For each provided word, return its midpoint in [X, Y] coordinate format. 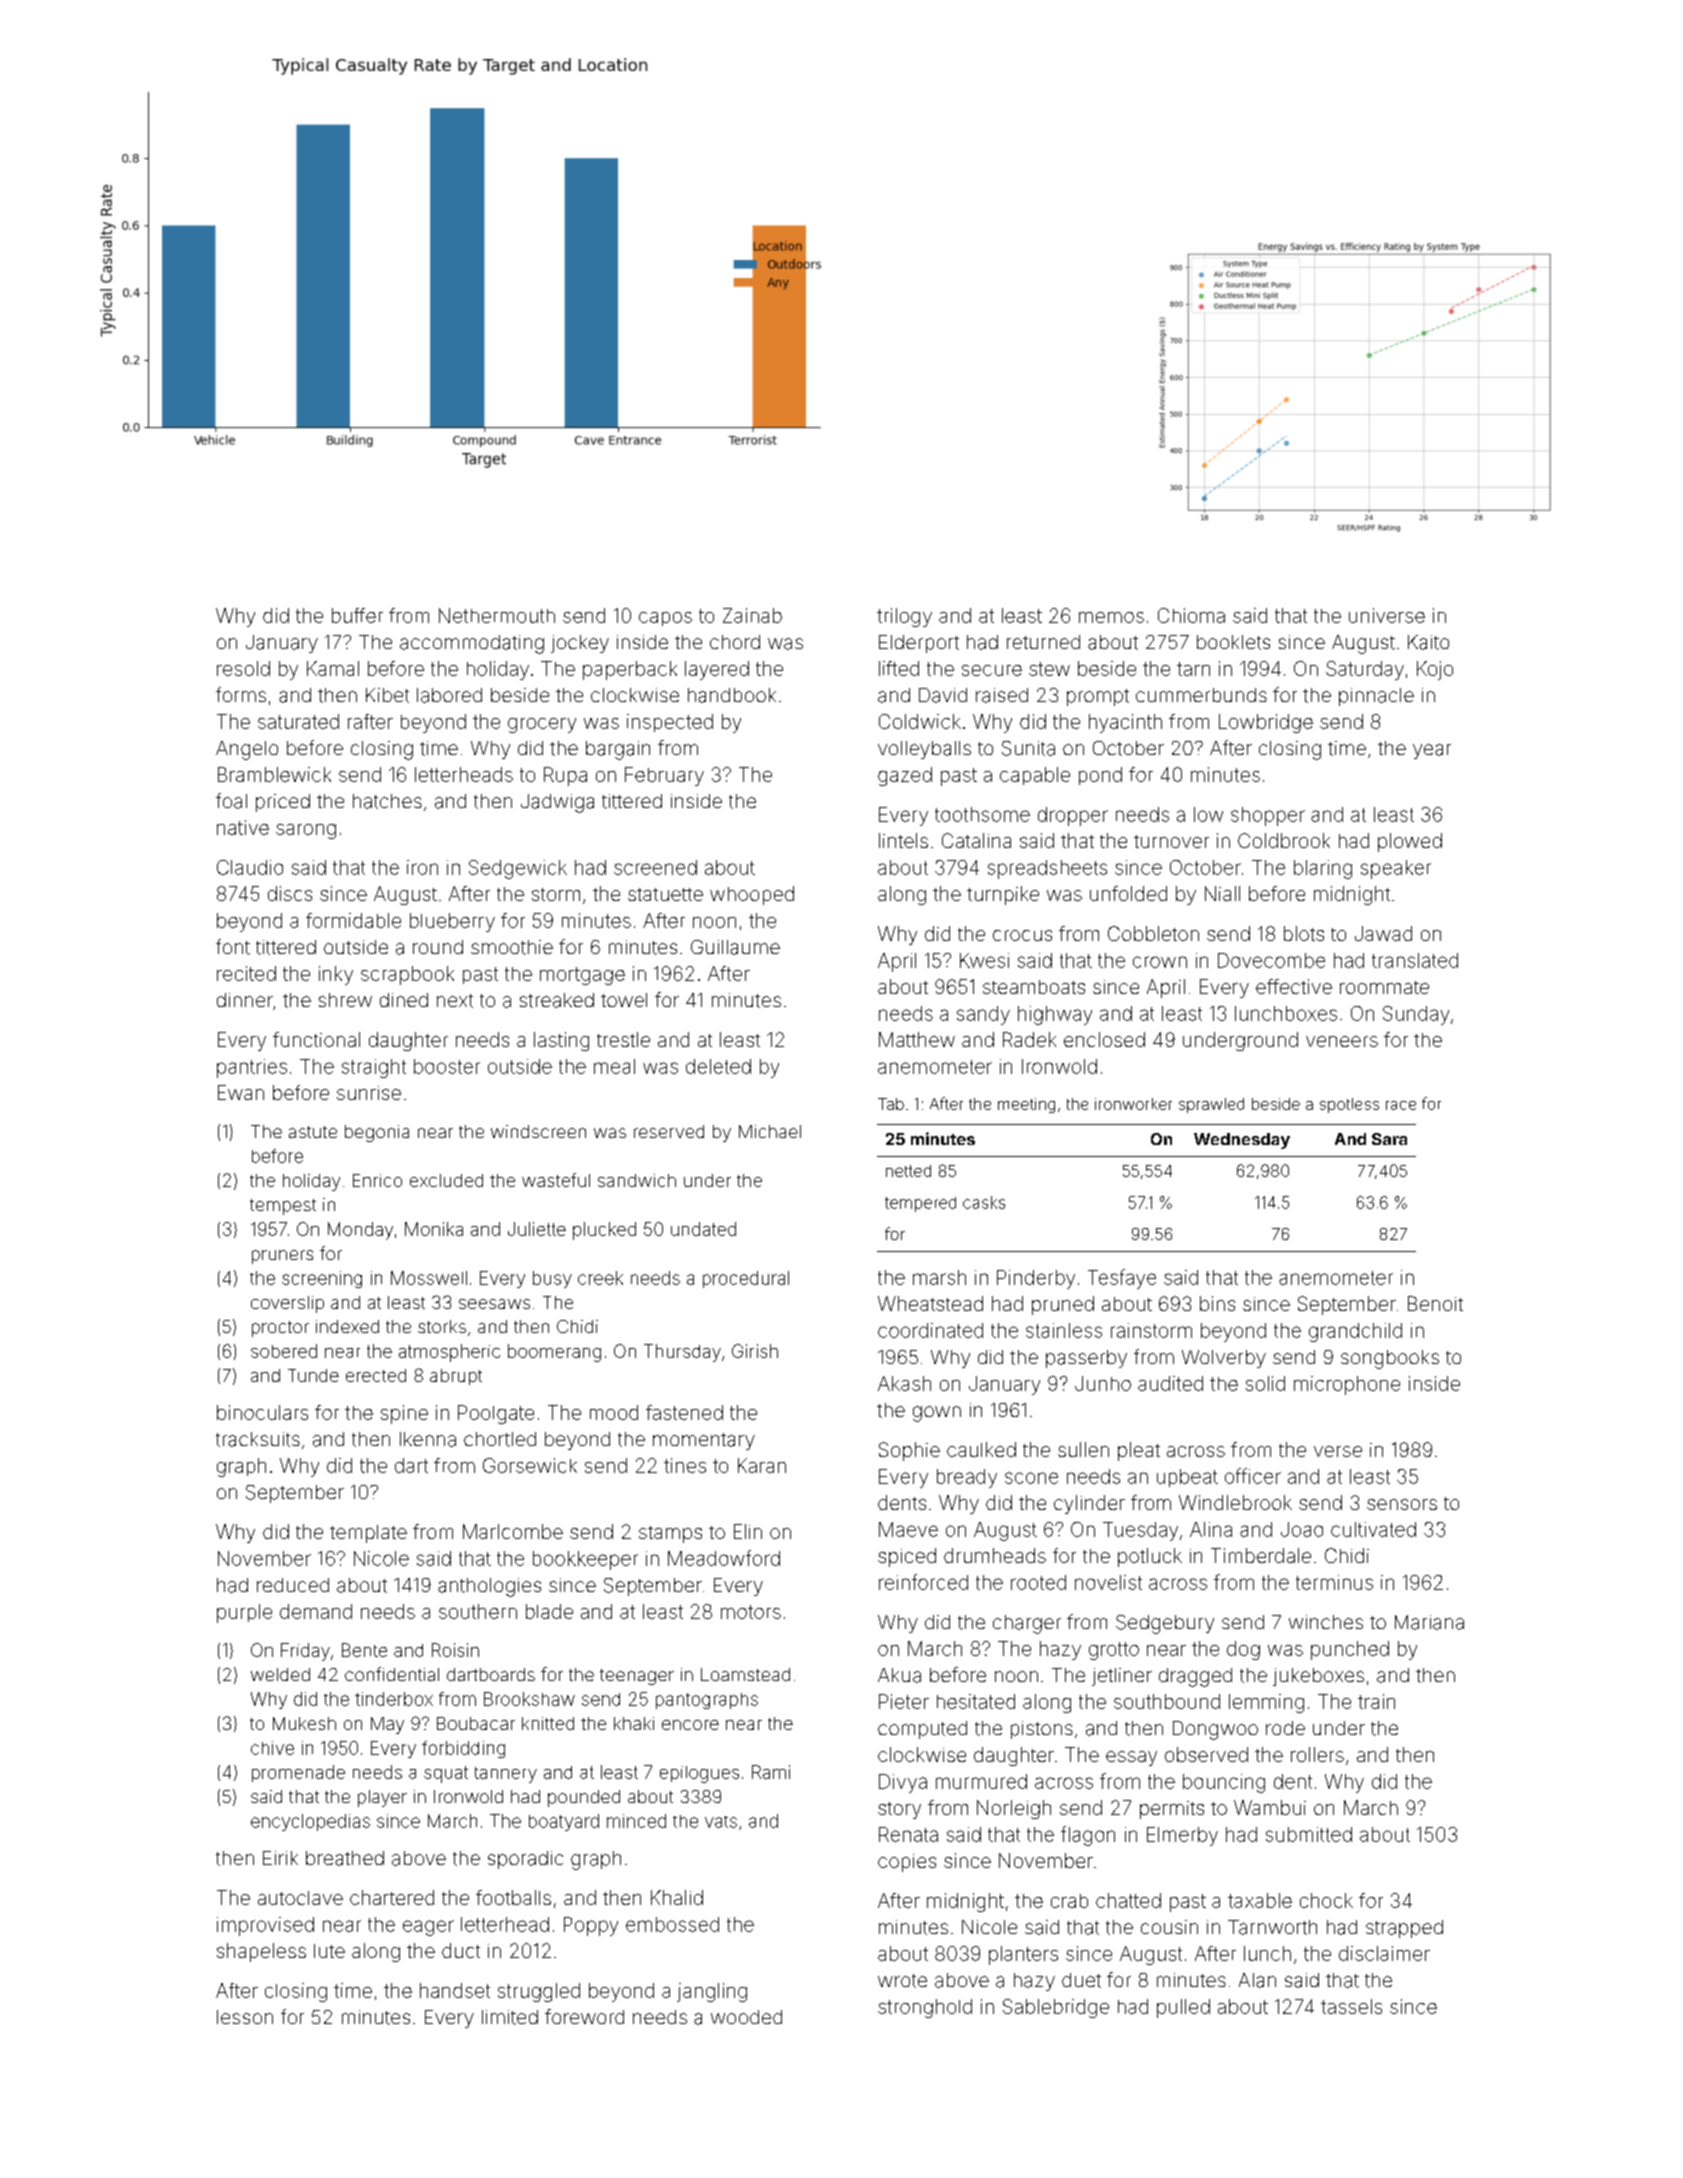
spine [404, 1414]
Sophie [909, 1451]
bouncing [1224, 1783]
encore [690, 1725]
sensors [1402, 1504]
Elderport [919, 644]
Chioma [1191, 615]
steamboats [1034, 987]
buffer [357, 615]
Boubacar [476, 1723]
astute [313, 1132]
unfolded [1128, 893]
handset [455, 1990]
